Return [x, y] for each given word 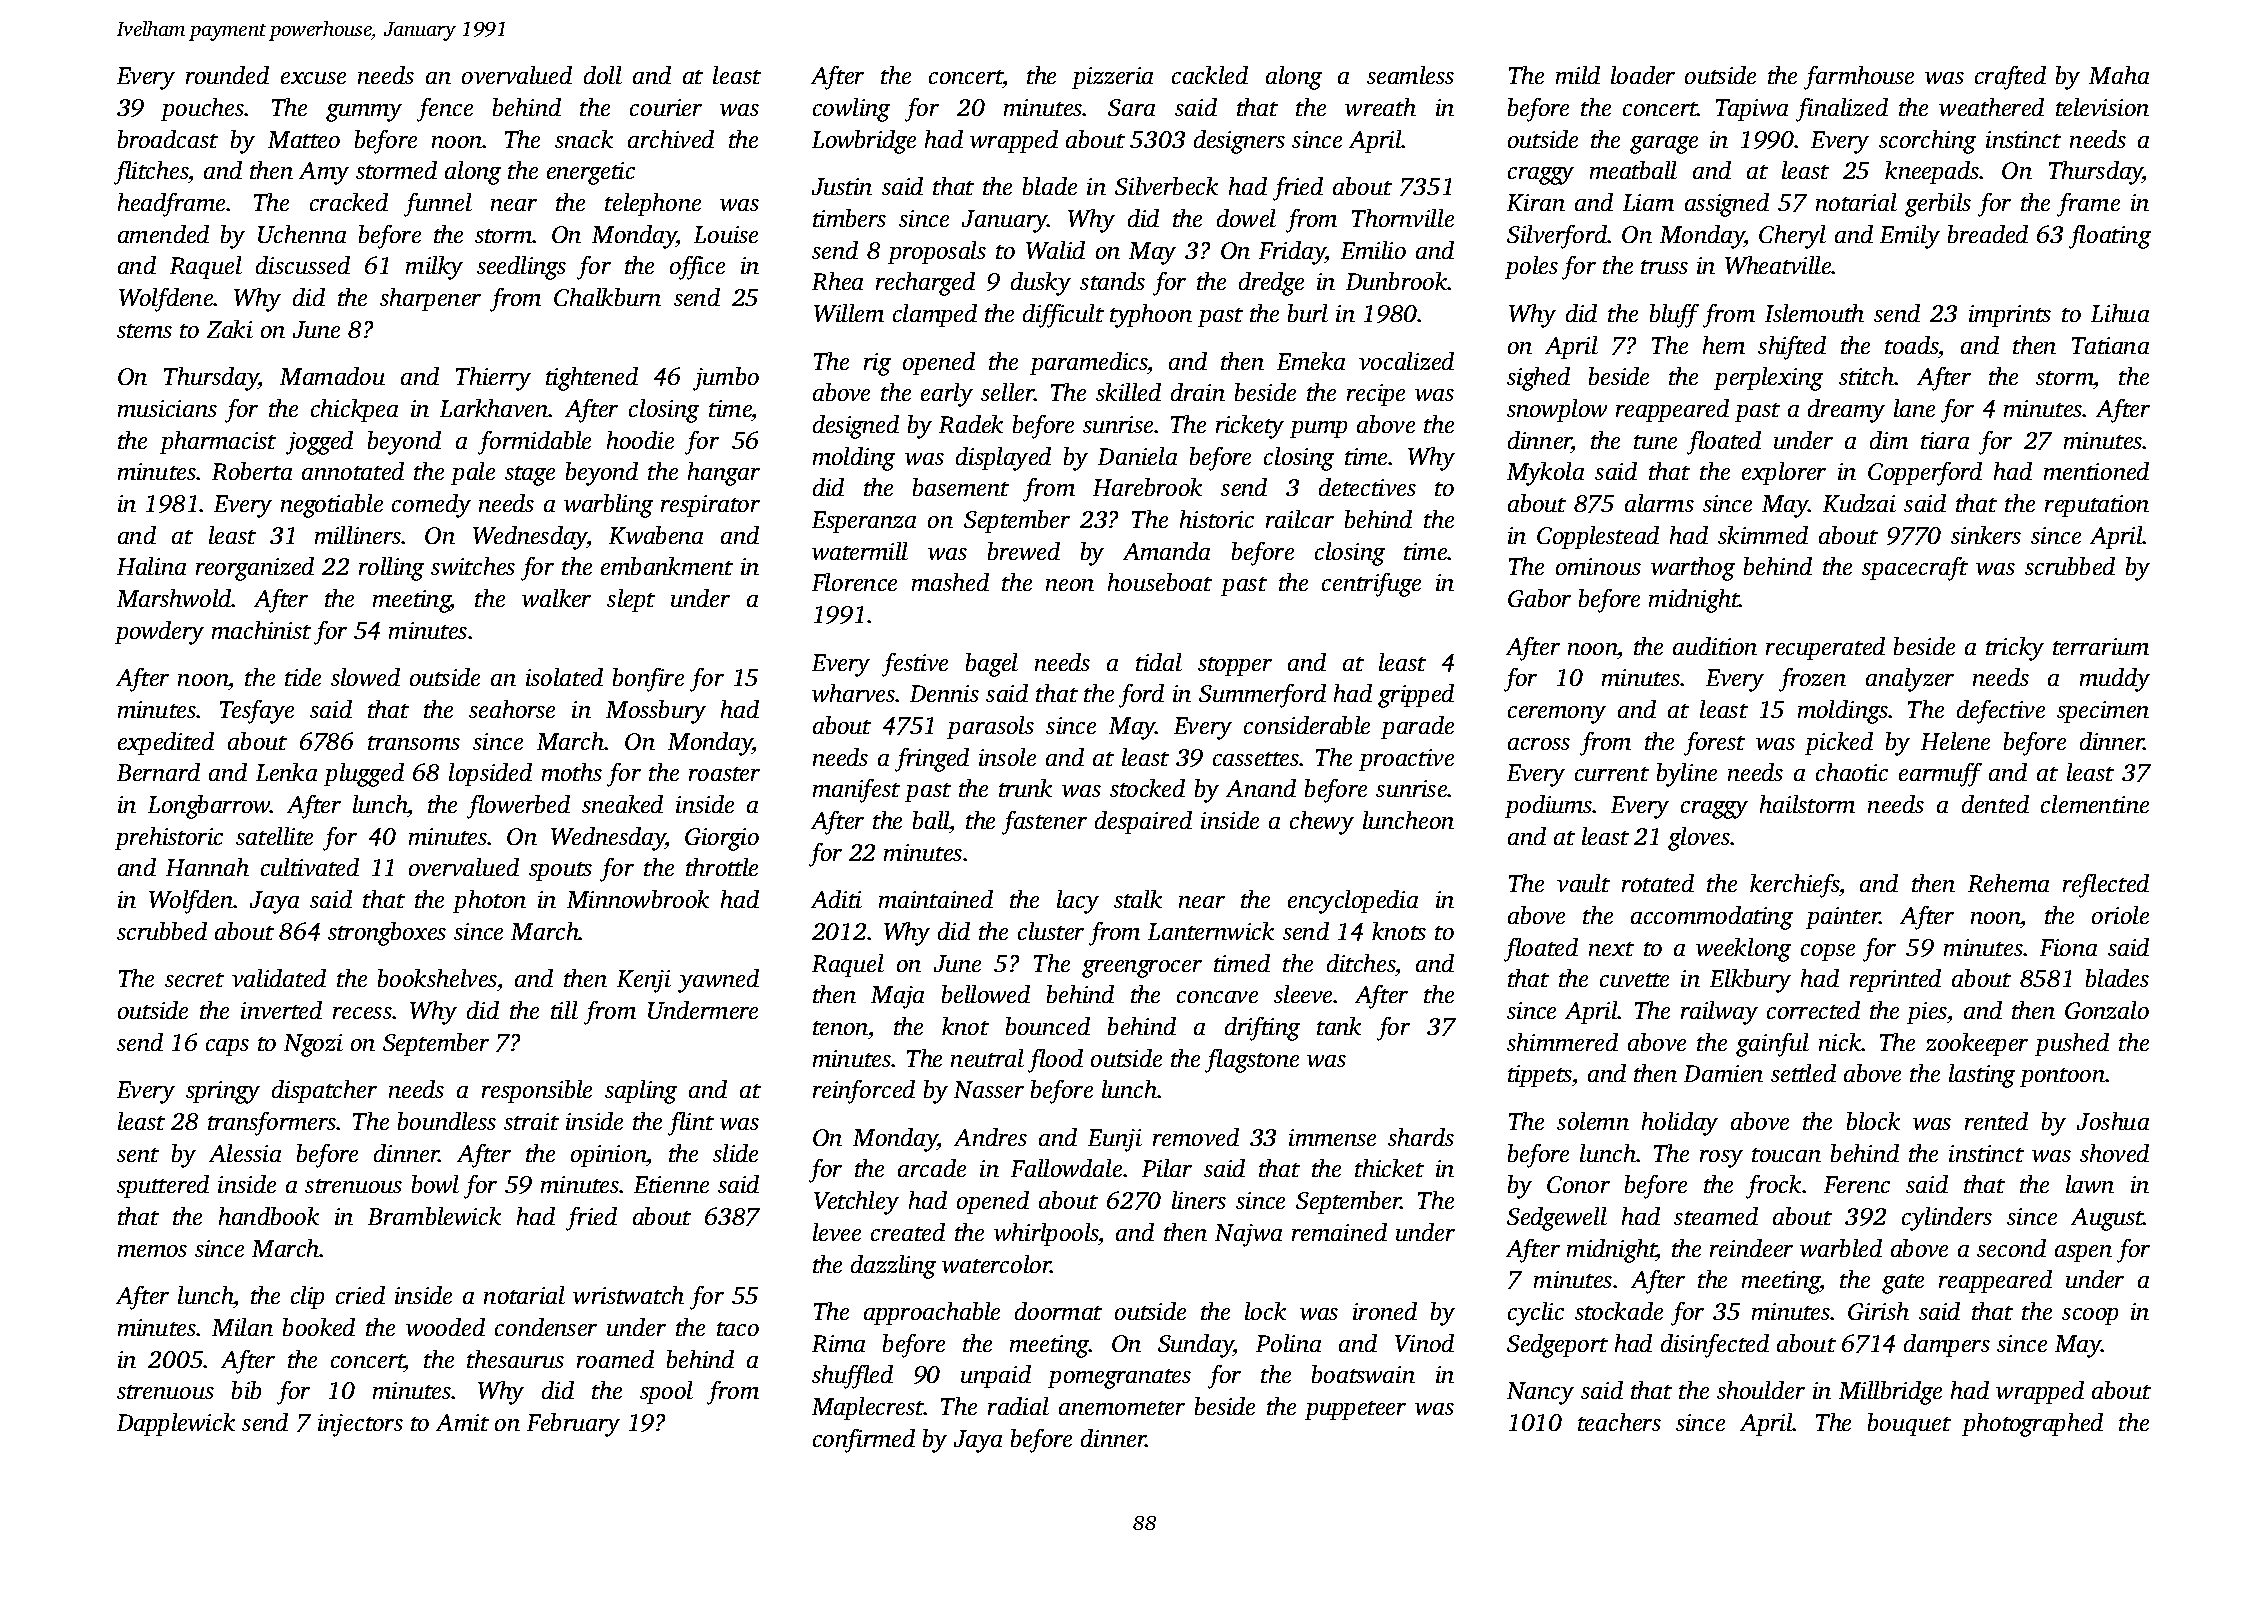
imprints [2010, 316]
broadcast [168, 139]
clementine [2095, 804]
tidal [1159, 662]
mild [1578, 75]
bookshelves [437, 978]
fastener [1044, 823]
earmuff [1940, 775]
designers [1239, 142]
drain [1198, 392]
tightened [592, 379]
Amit [462, 1422]
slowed [365, 677]
